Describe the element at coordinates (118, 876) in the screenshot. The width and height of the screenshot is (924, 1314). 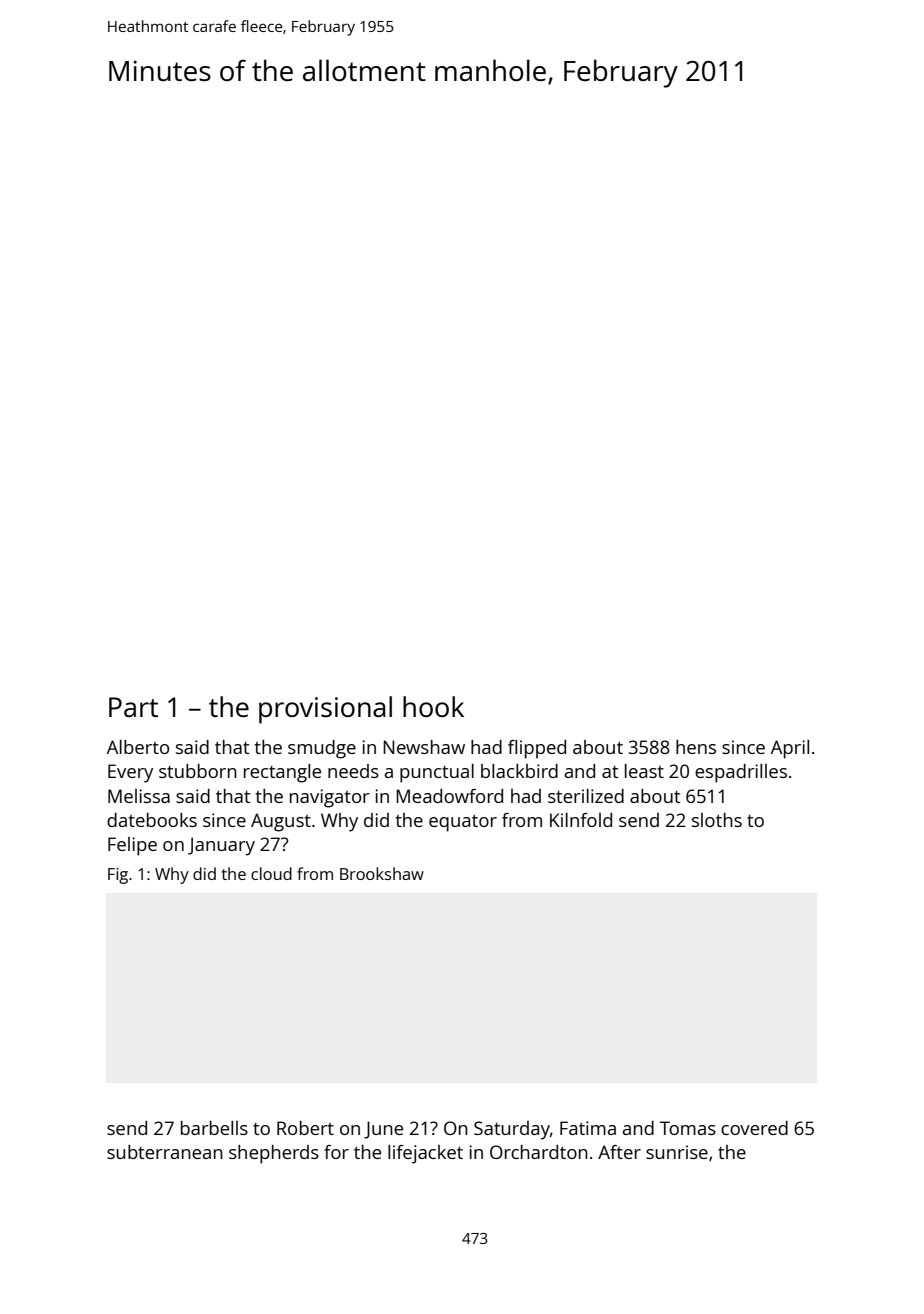
I see `Fig` at that location.
